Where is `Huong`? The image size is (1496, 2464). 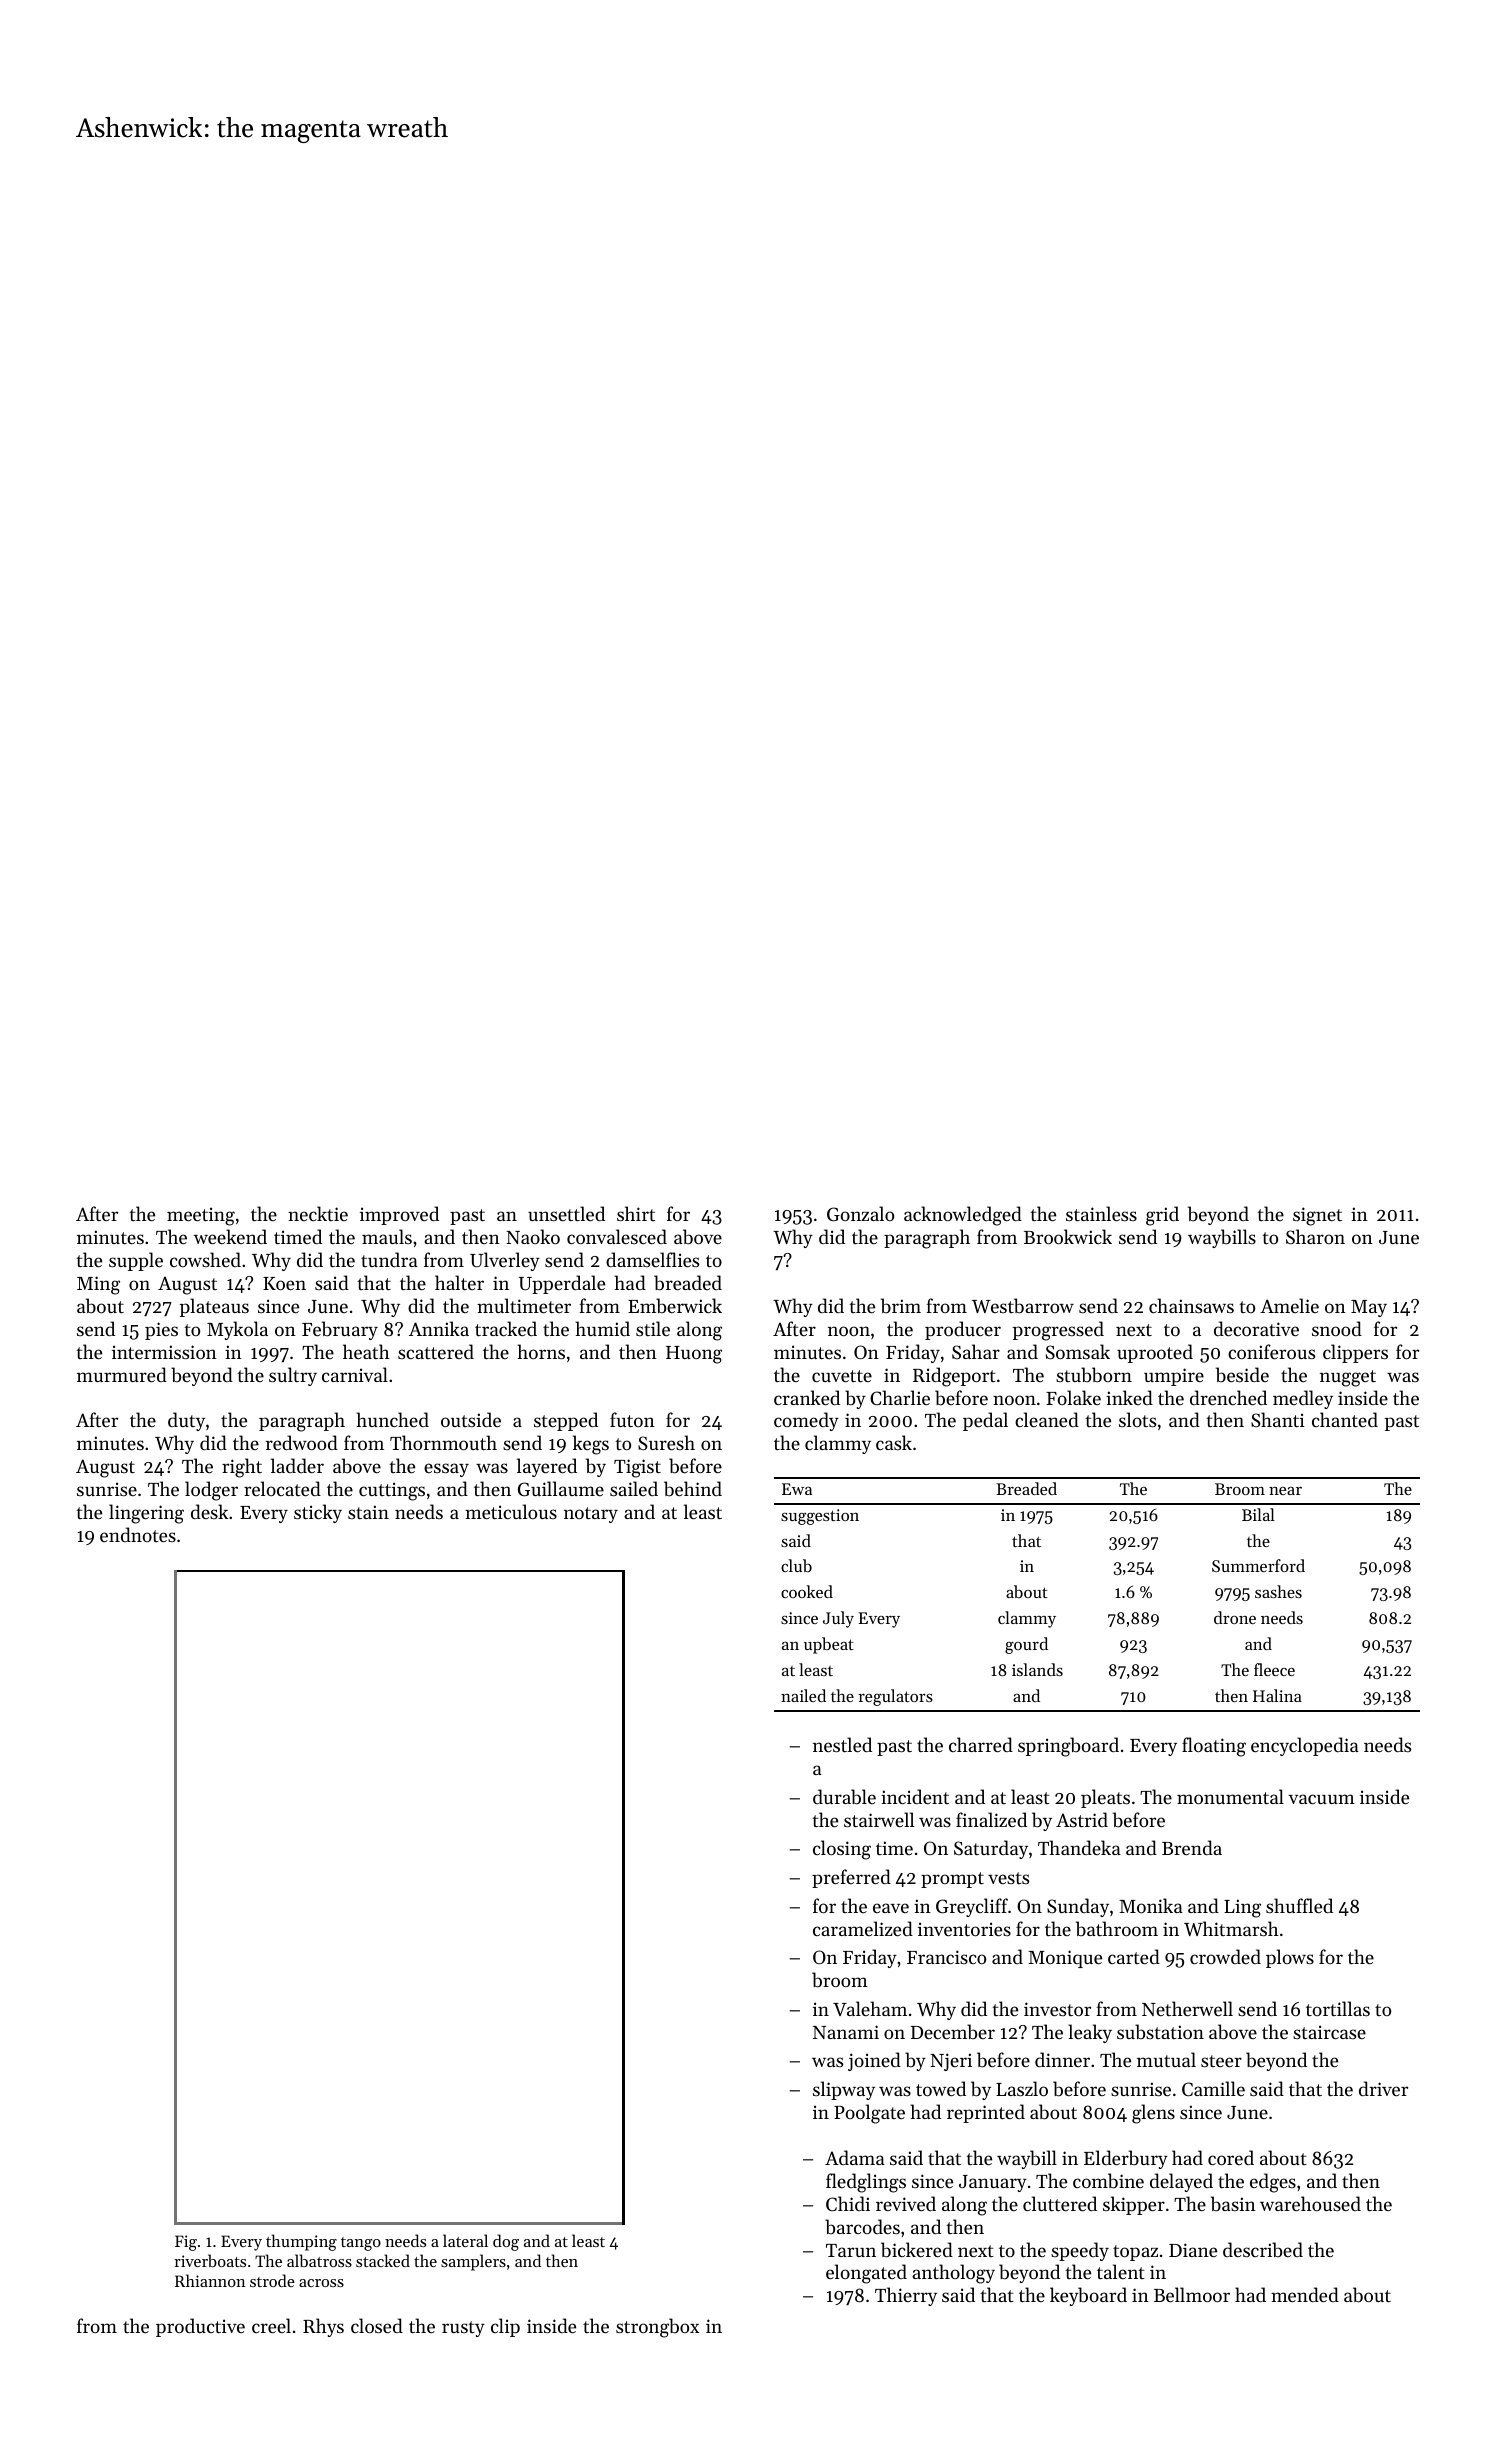 Huong is located at coordinates (694, 1355).
